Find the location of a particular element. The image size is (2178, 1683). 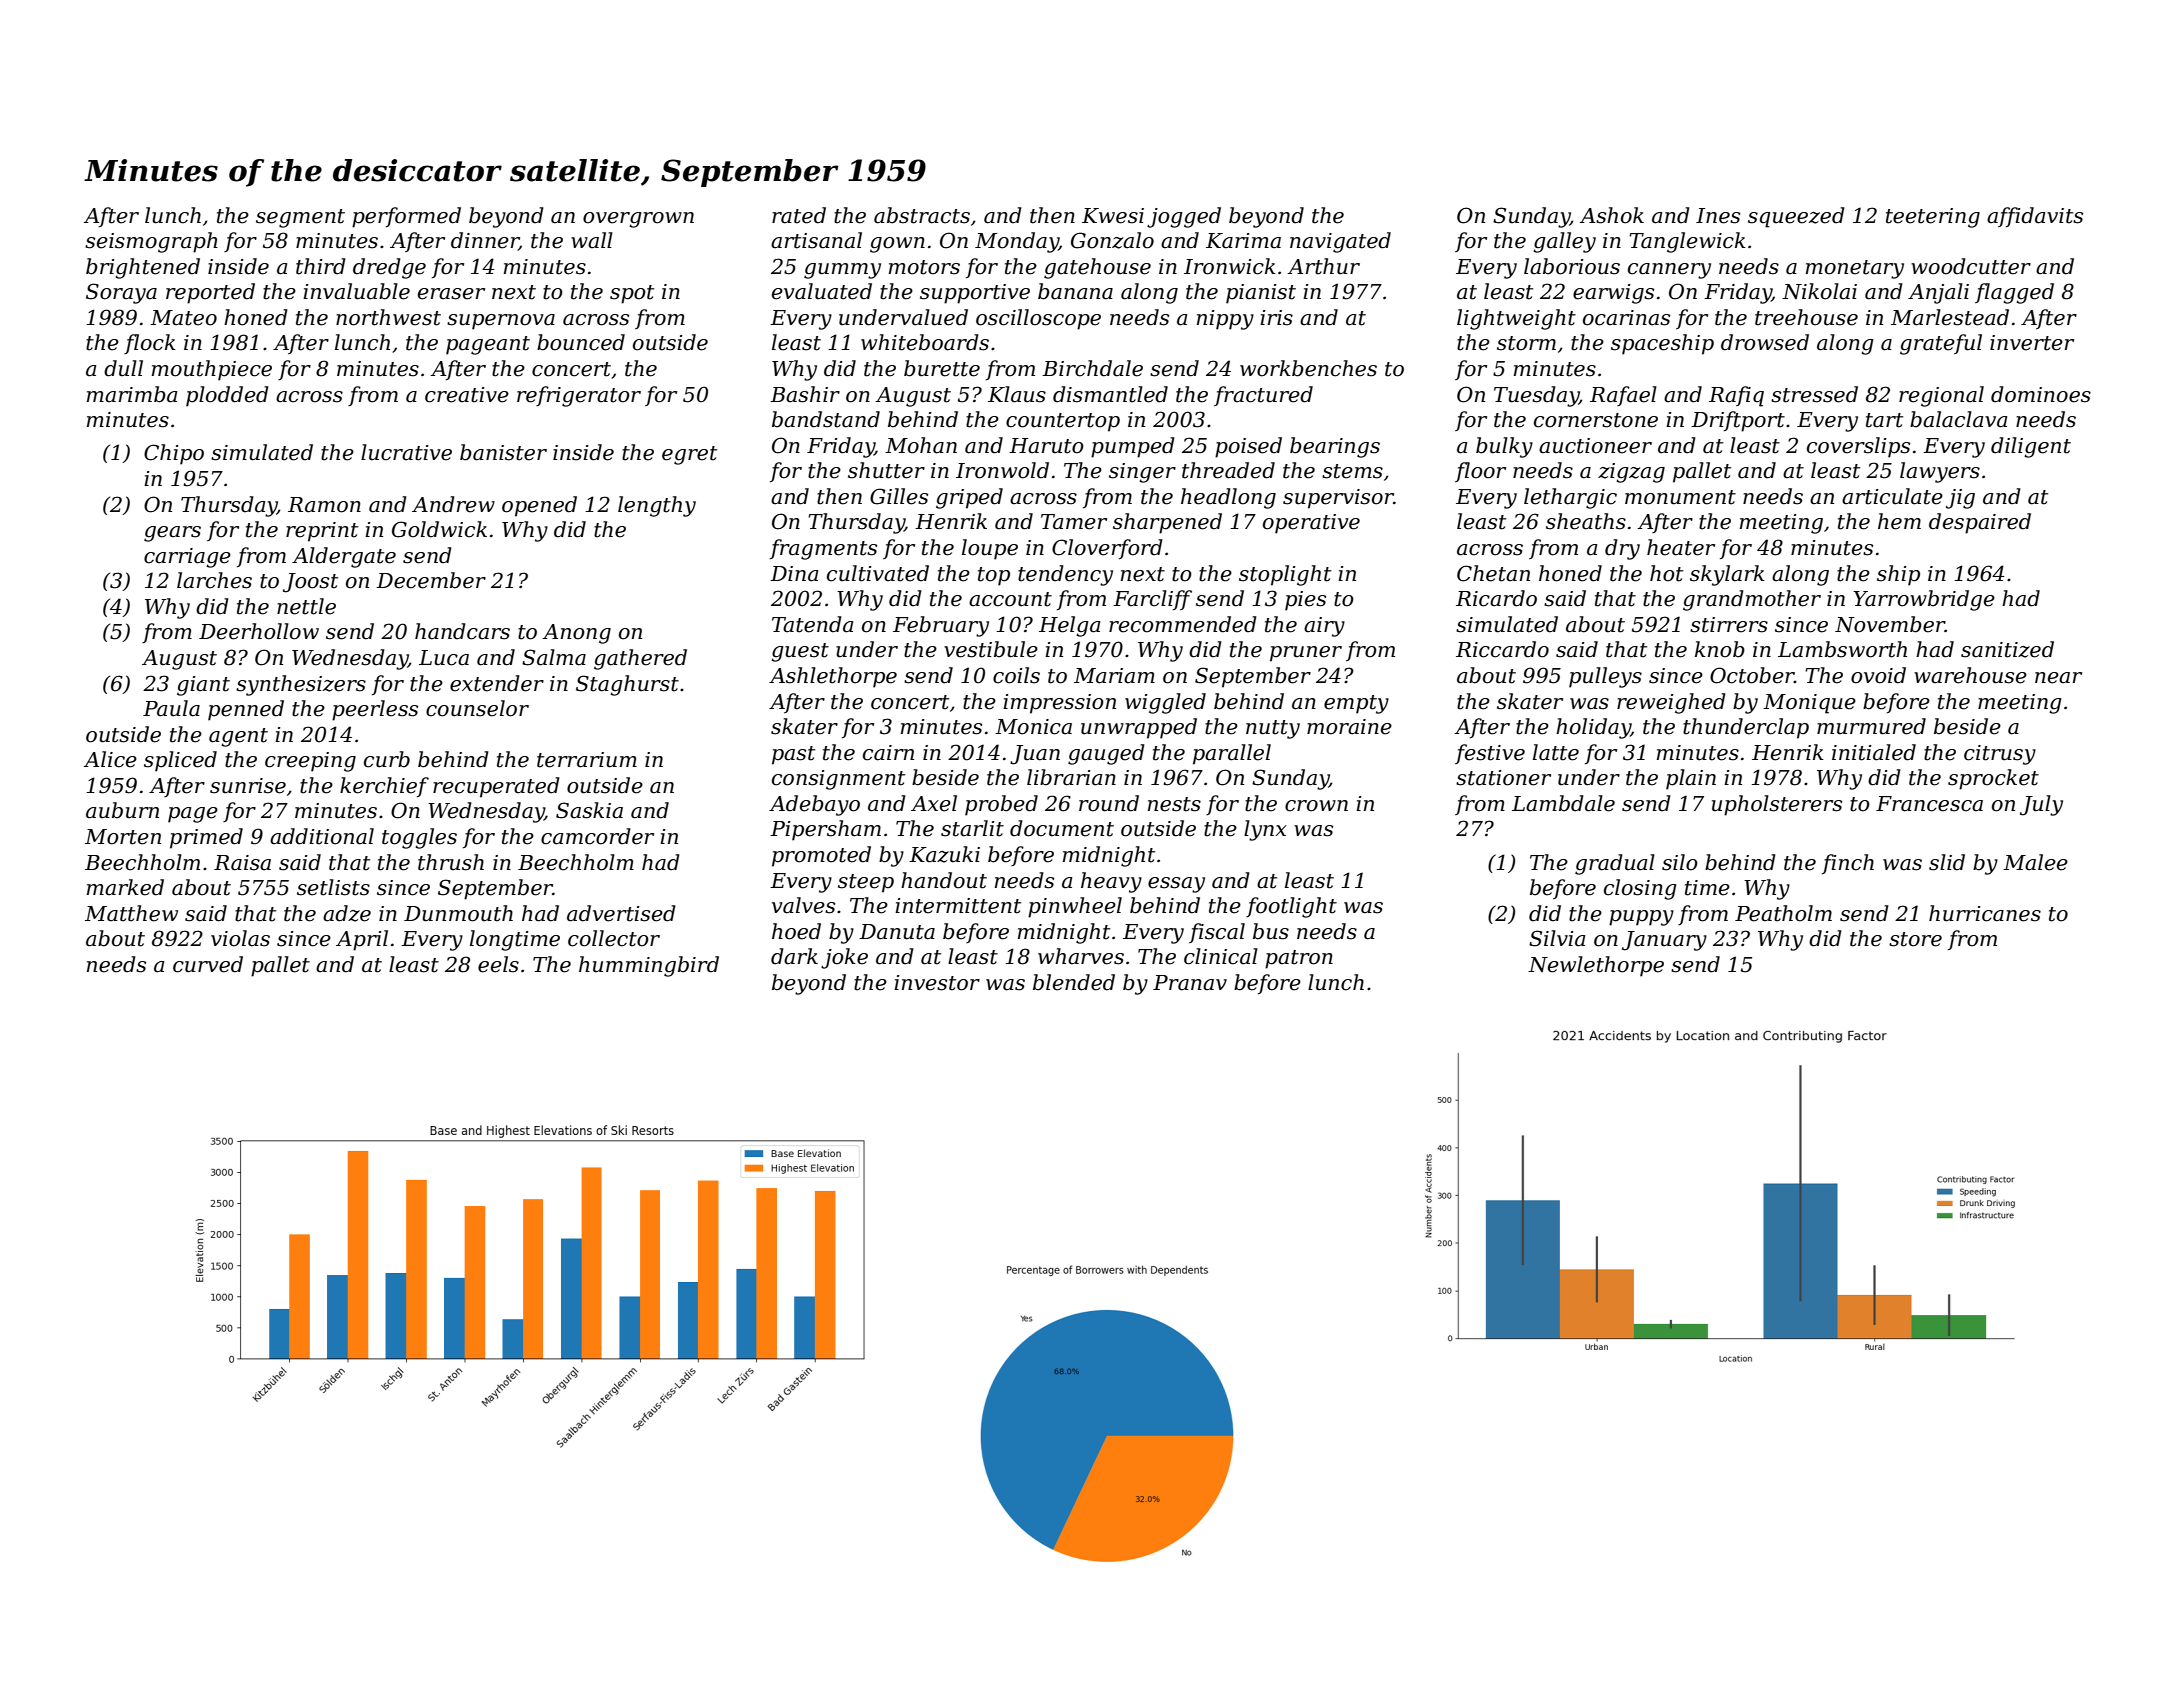

dominoes is located at coordinates (2041, 394).
